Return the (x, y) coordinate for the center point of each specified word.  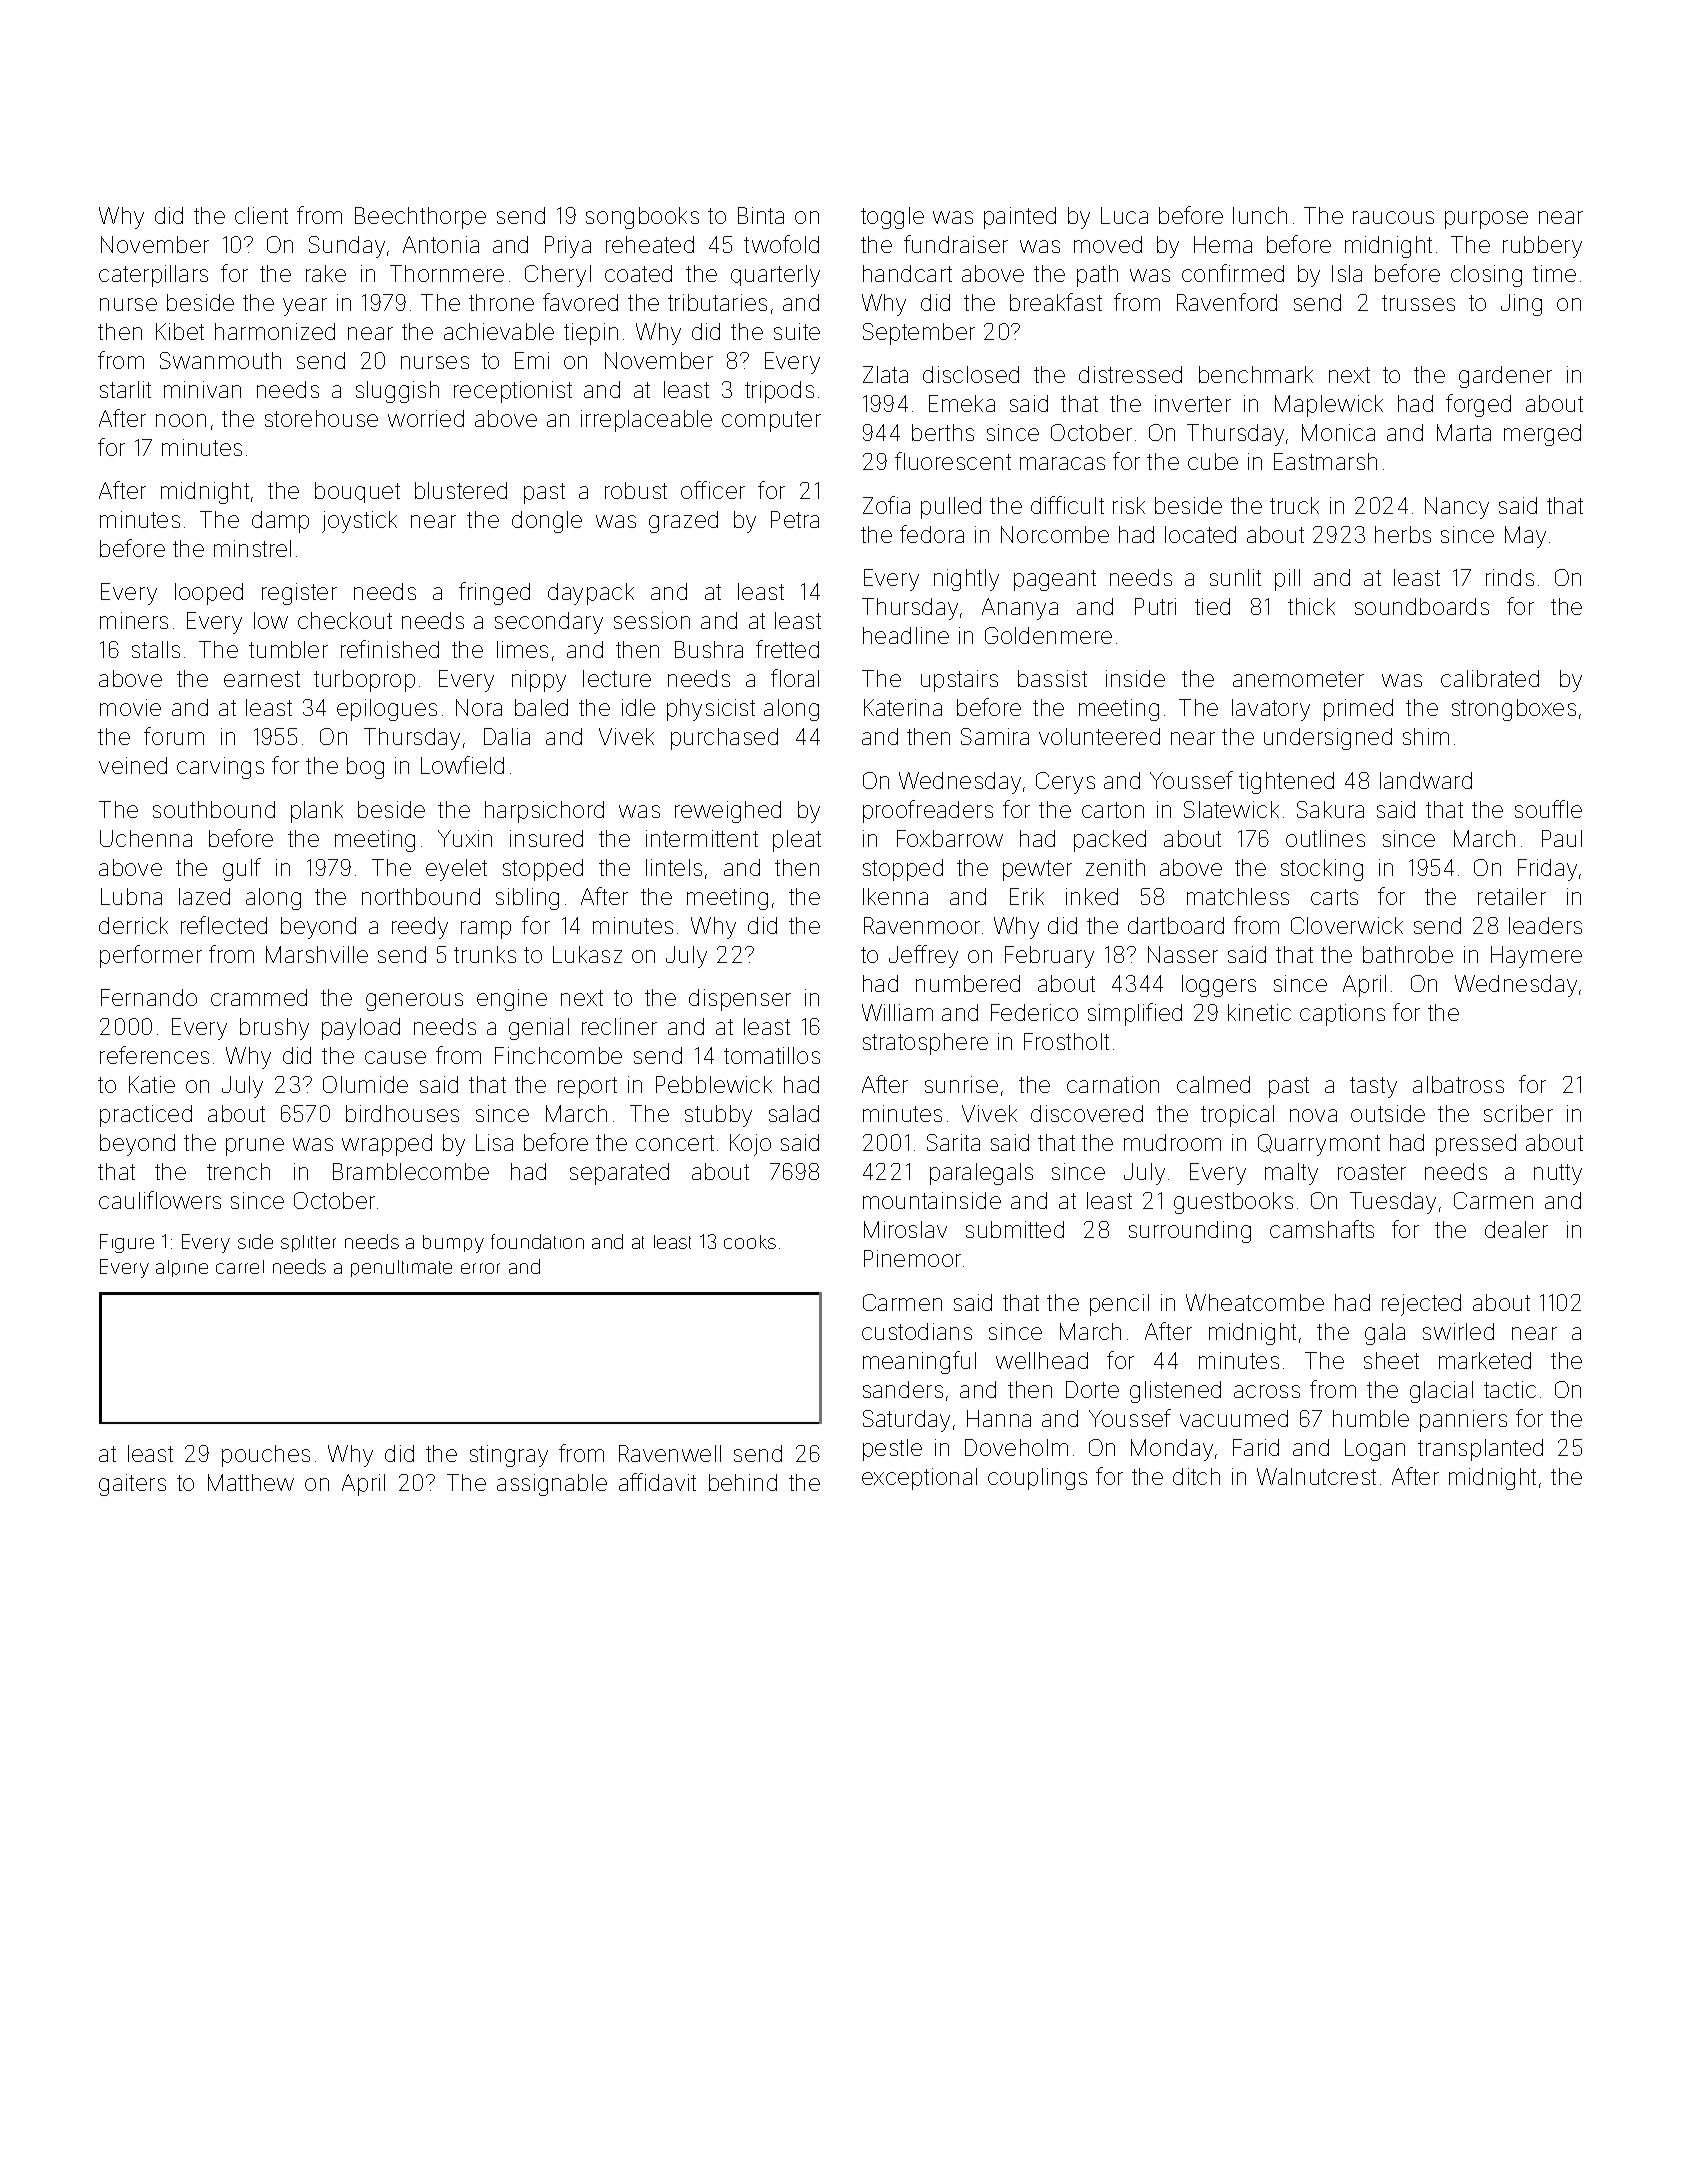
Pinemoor (912, 1258)
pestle (892, 1450)
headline (906, 635)
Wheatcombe (1255, 1302)
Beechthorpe (420, 218)
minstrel (252, 548)
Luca (1124, 215)
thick (1311, 606)
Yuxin (465, 838)
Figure (127, 1243)
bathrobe (1408, 954)
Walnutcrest (1316, 1476)
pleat (797, 841)
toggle (892, 218)
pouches (266, 1456)
